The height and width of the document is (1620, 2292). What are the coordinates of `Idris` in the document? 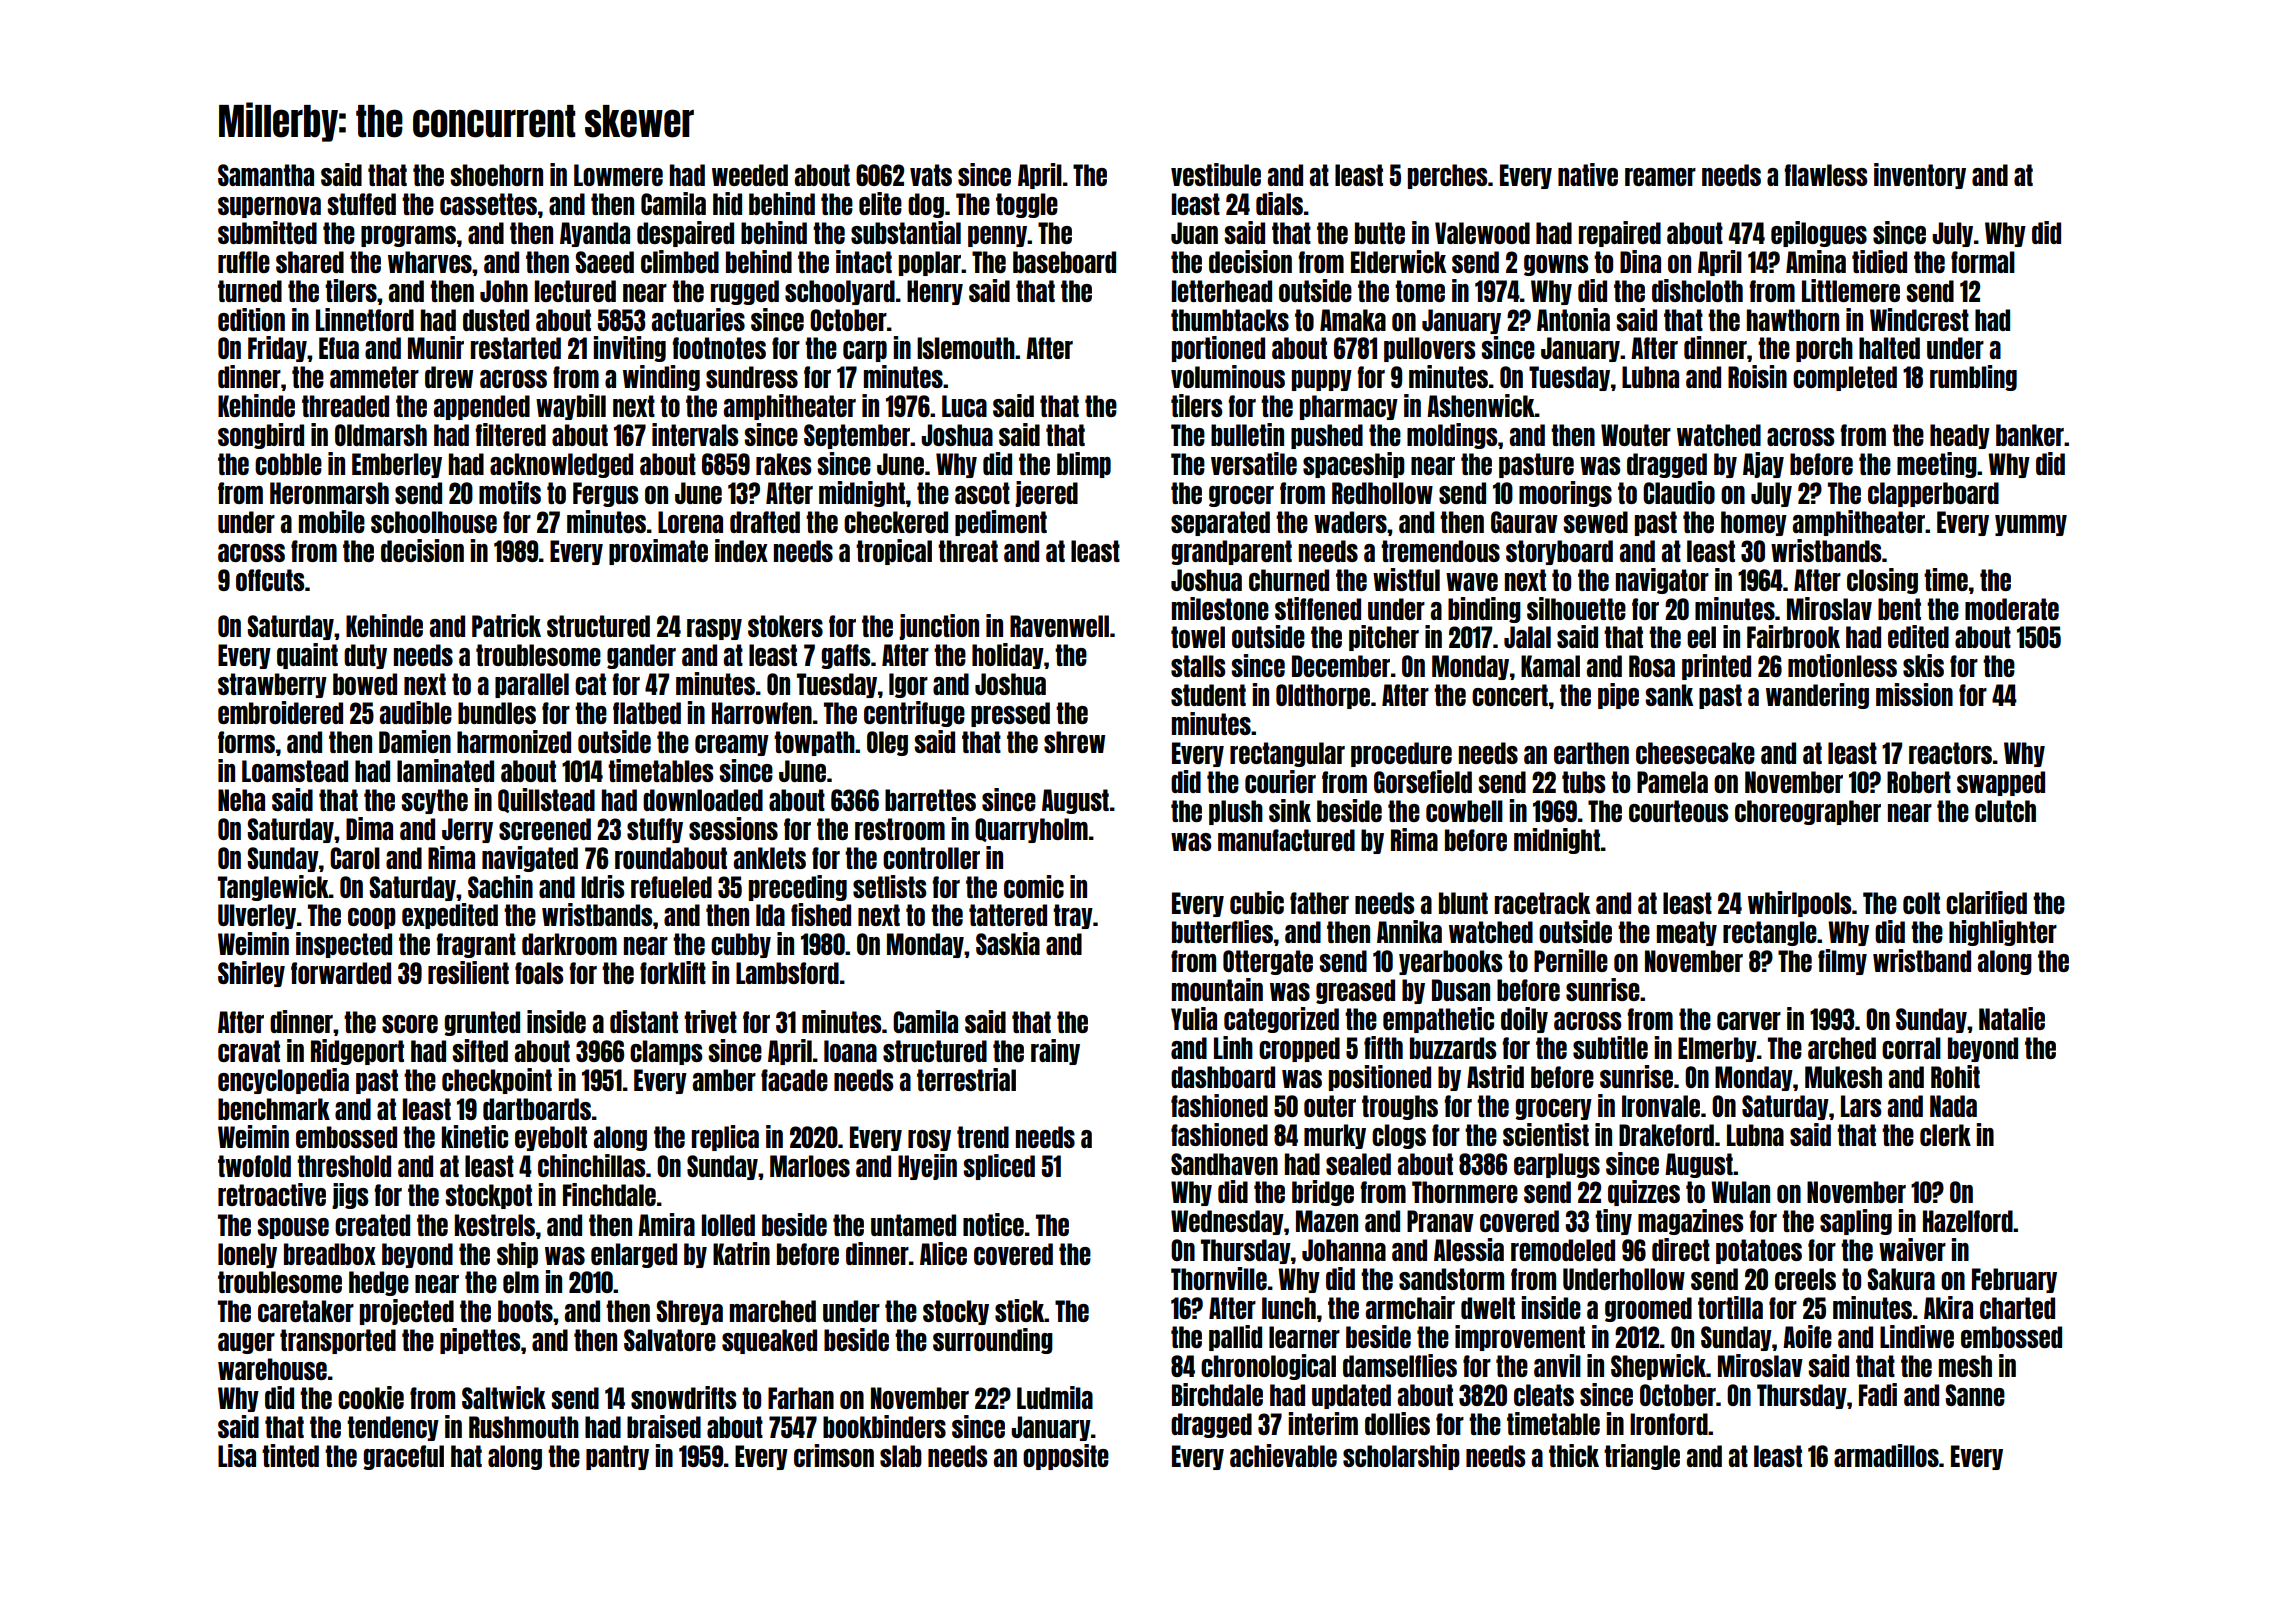 It's located at (602, 886).
